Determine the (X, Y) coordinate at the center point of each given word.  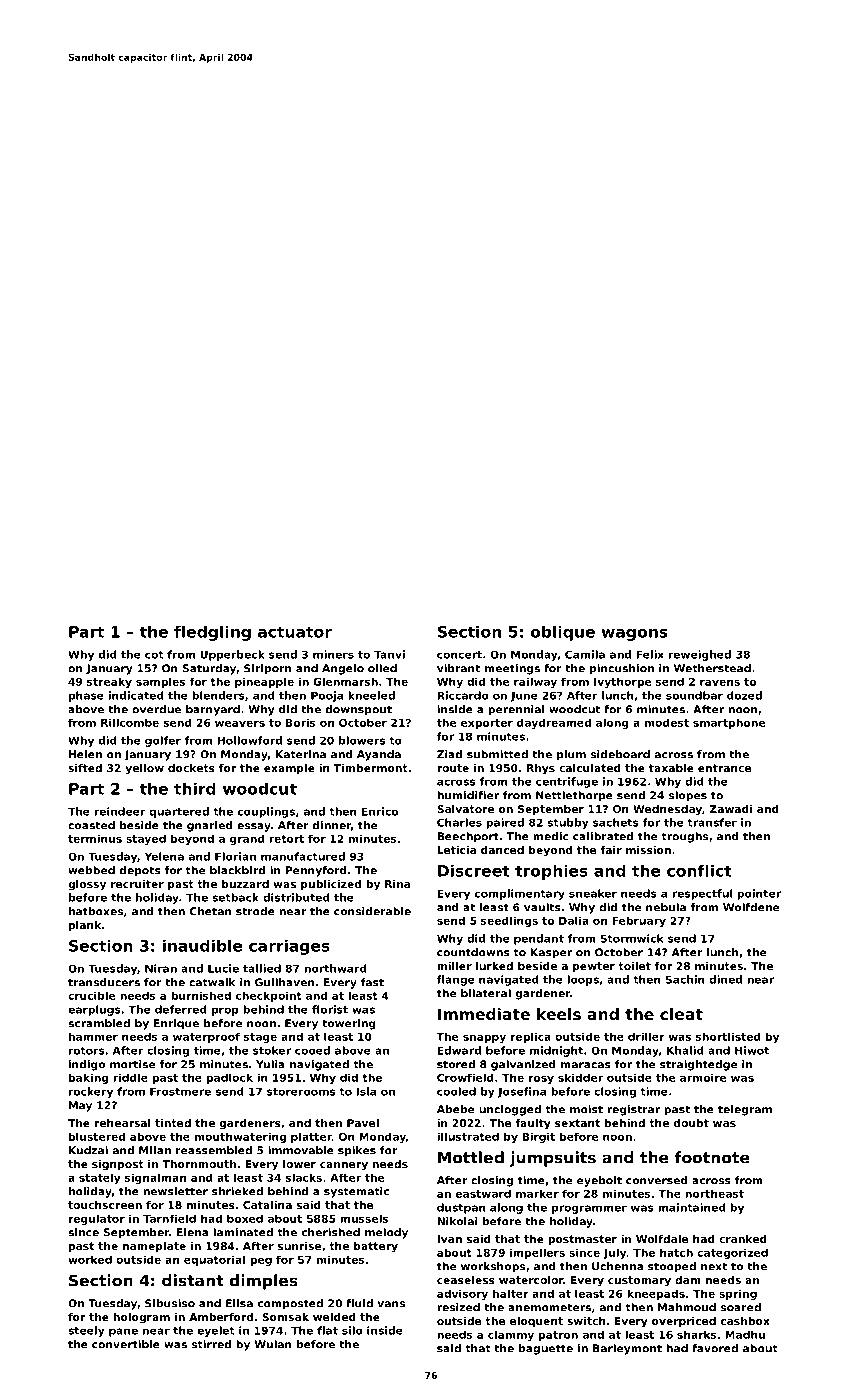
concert (459, 655)
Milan (155, 1150)
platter (311, 1137)
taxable (671, 768)
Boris (301, 722)
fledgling (212, 633)
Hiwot (752, 1050)
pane (123, 1332)
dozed (744, 695)
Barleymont (627, 1349)
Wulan (273, 1344)
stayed (146, 839)
